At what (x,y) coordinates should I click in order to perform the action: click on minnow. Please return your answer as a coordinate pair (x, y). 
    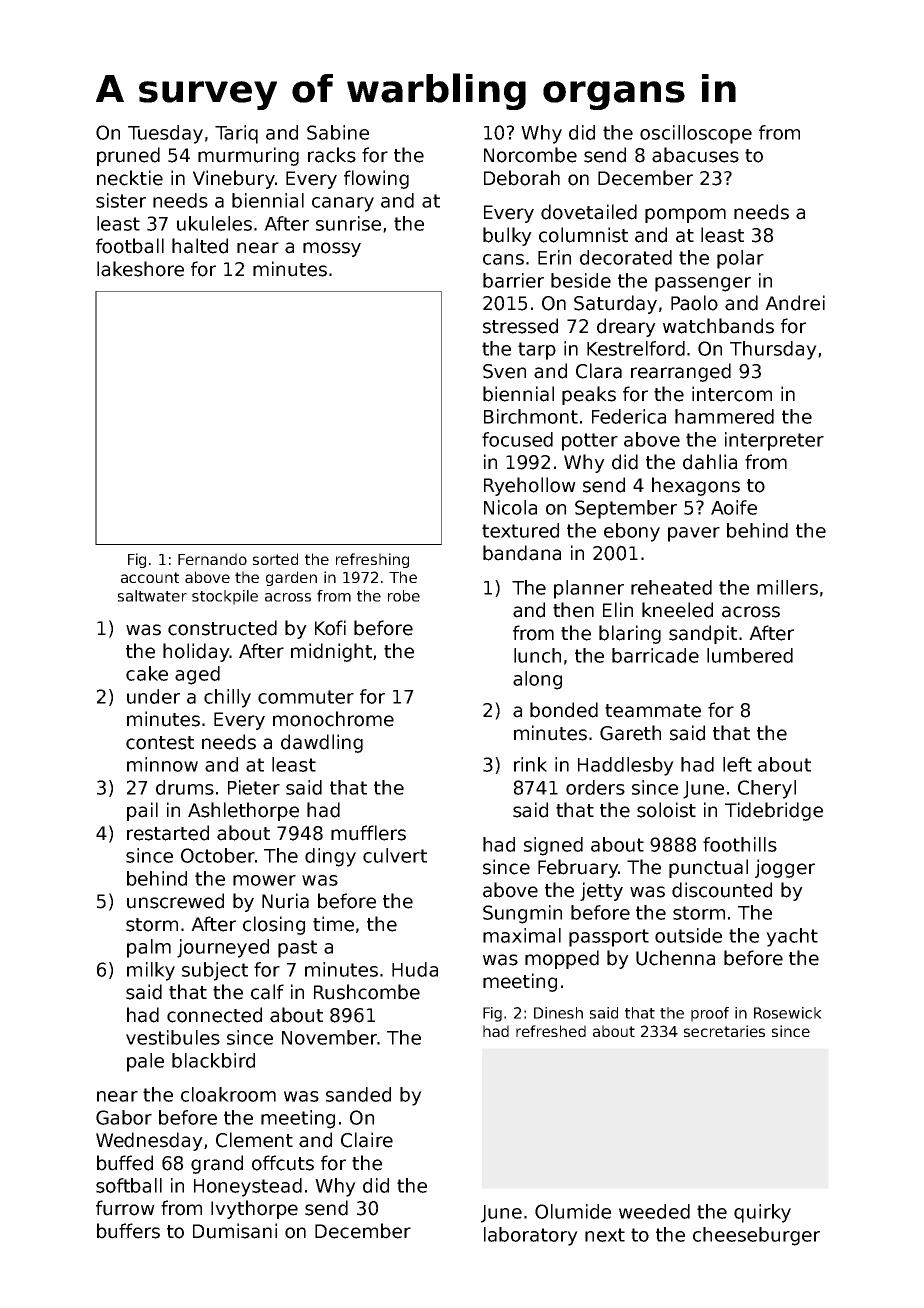
    Looking at the image, I should click on (162, 764).
